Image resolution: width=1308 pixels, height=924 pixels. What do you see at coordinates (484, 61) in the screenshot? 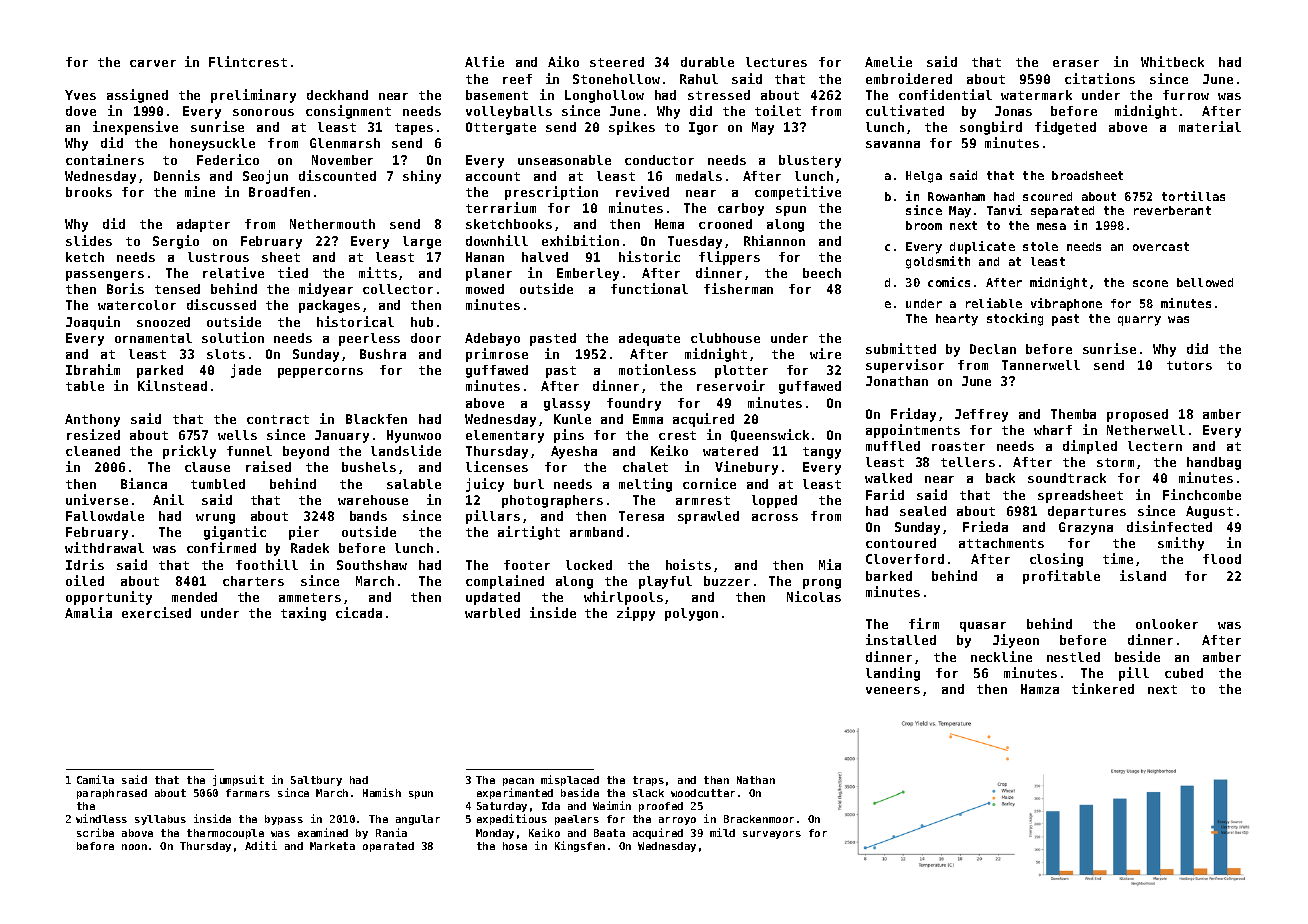
I see `Alfie` at bounding box center [484, 61].
